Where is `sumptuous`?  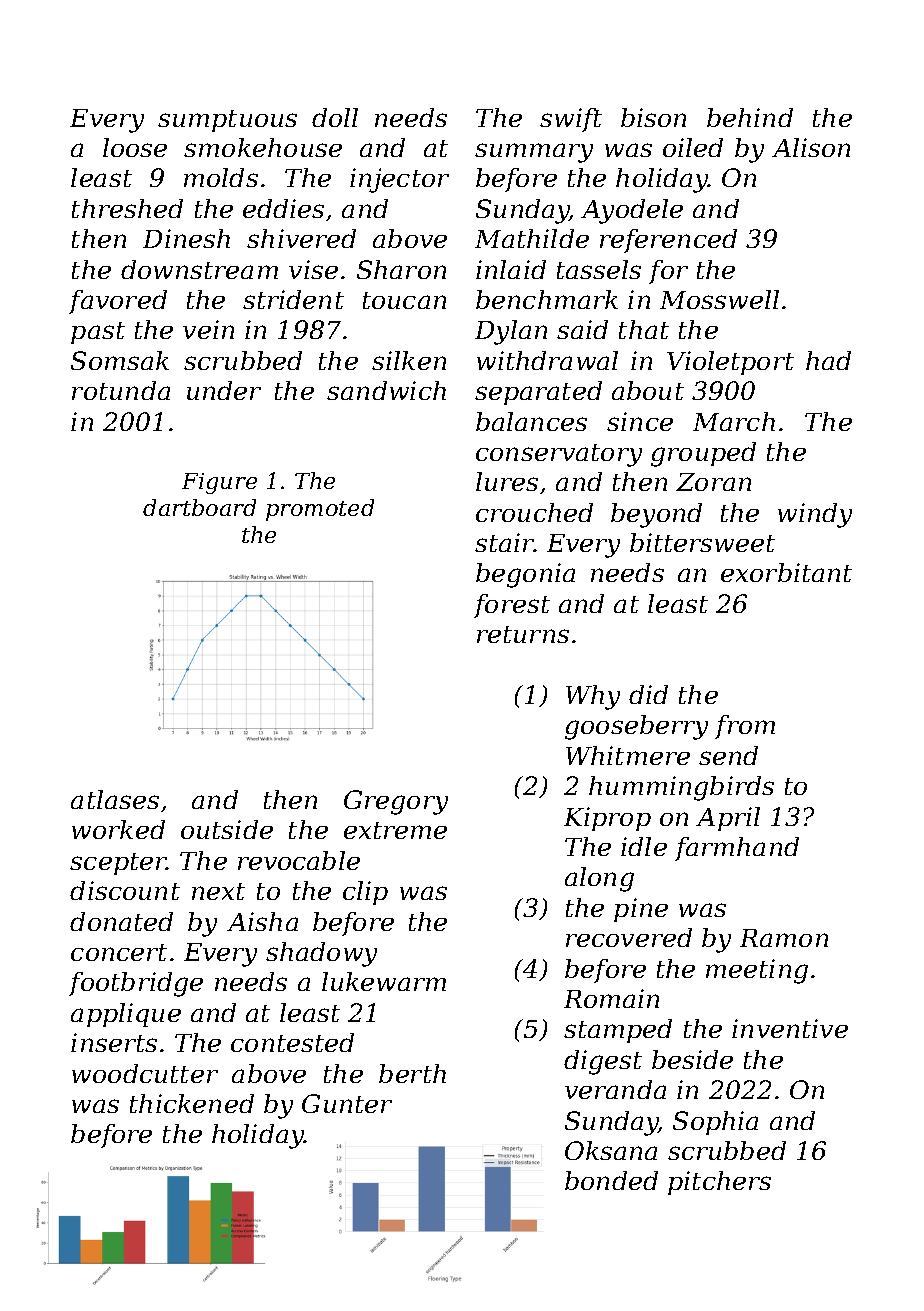
sumptuous is located at coordinates (227, 121).
